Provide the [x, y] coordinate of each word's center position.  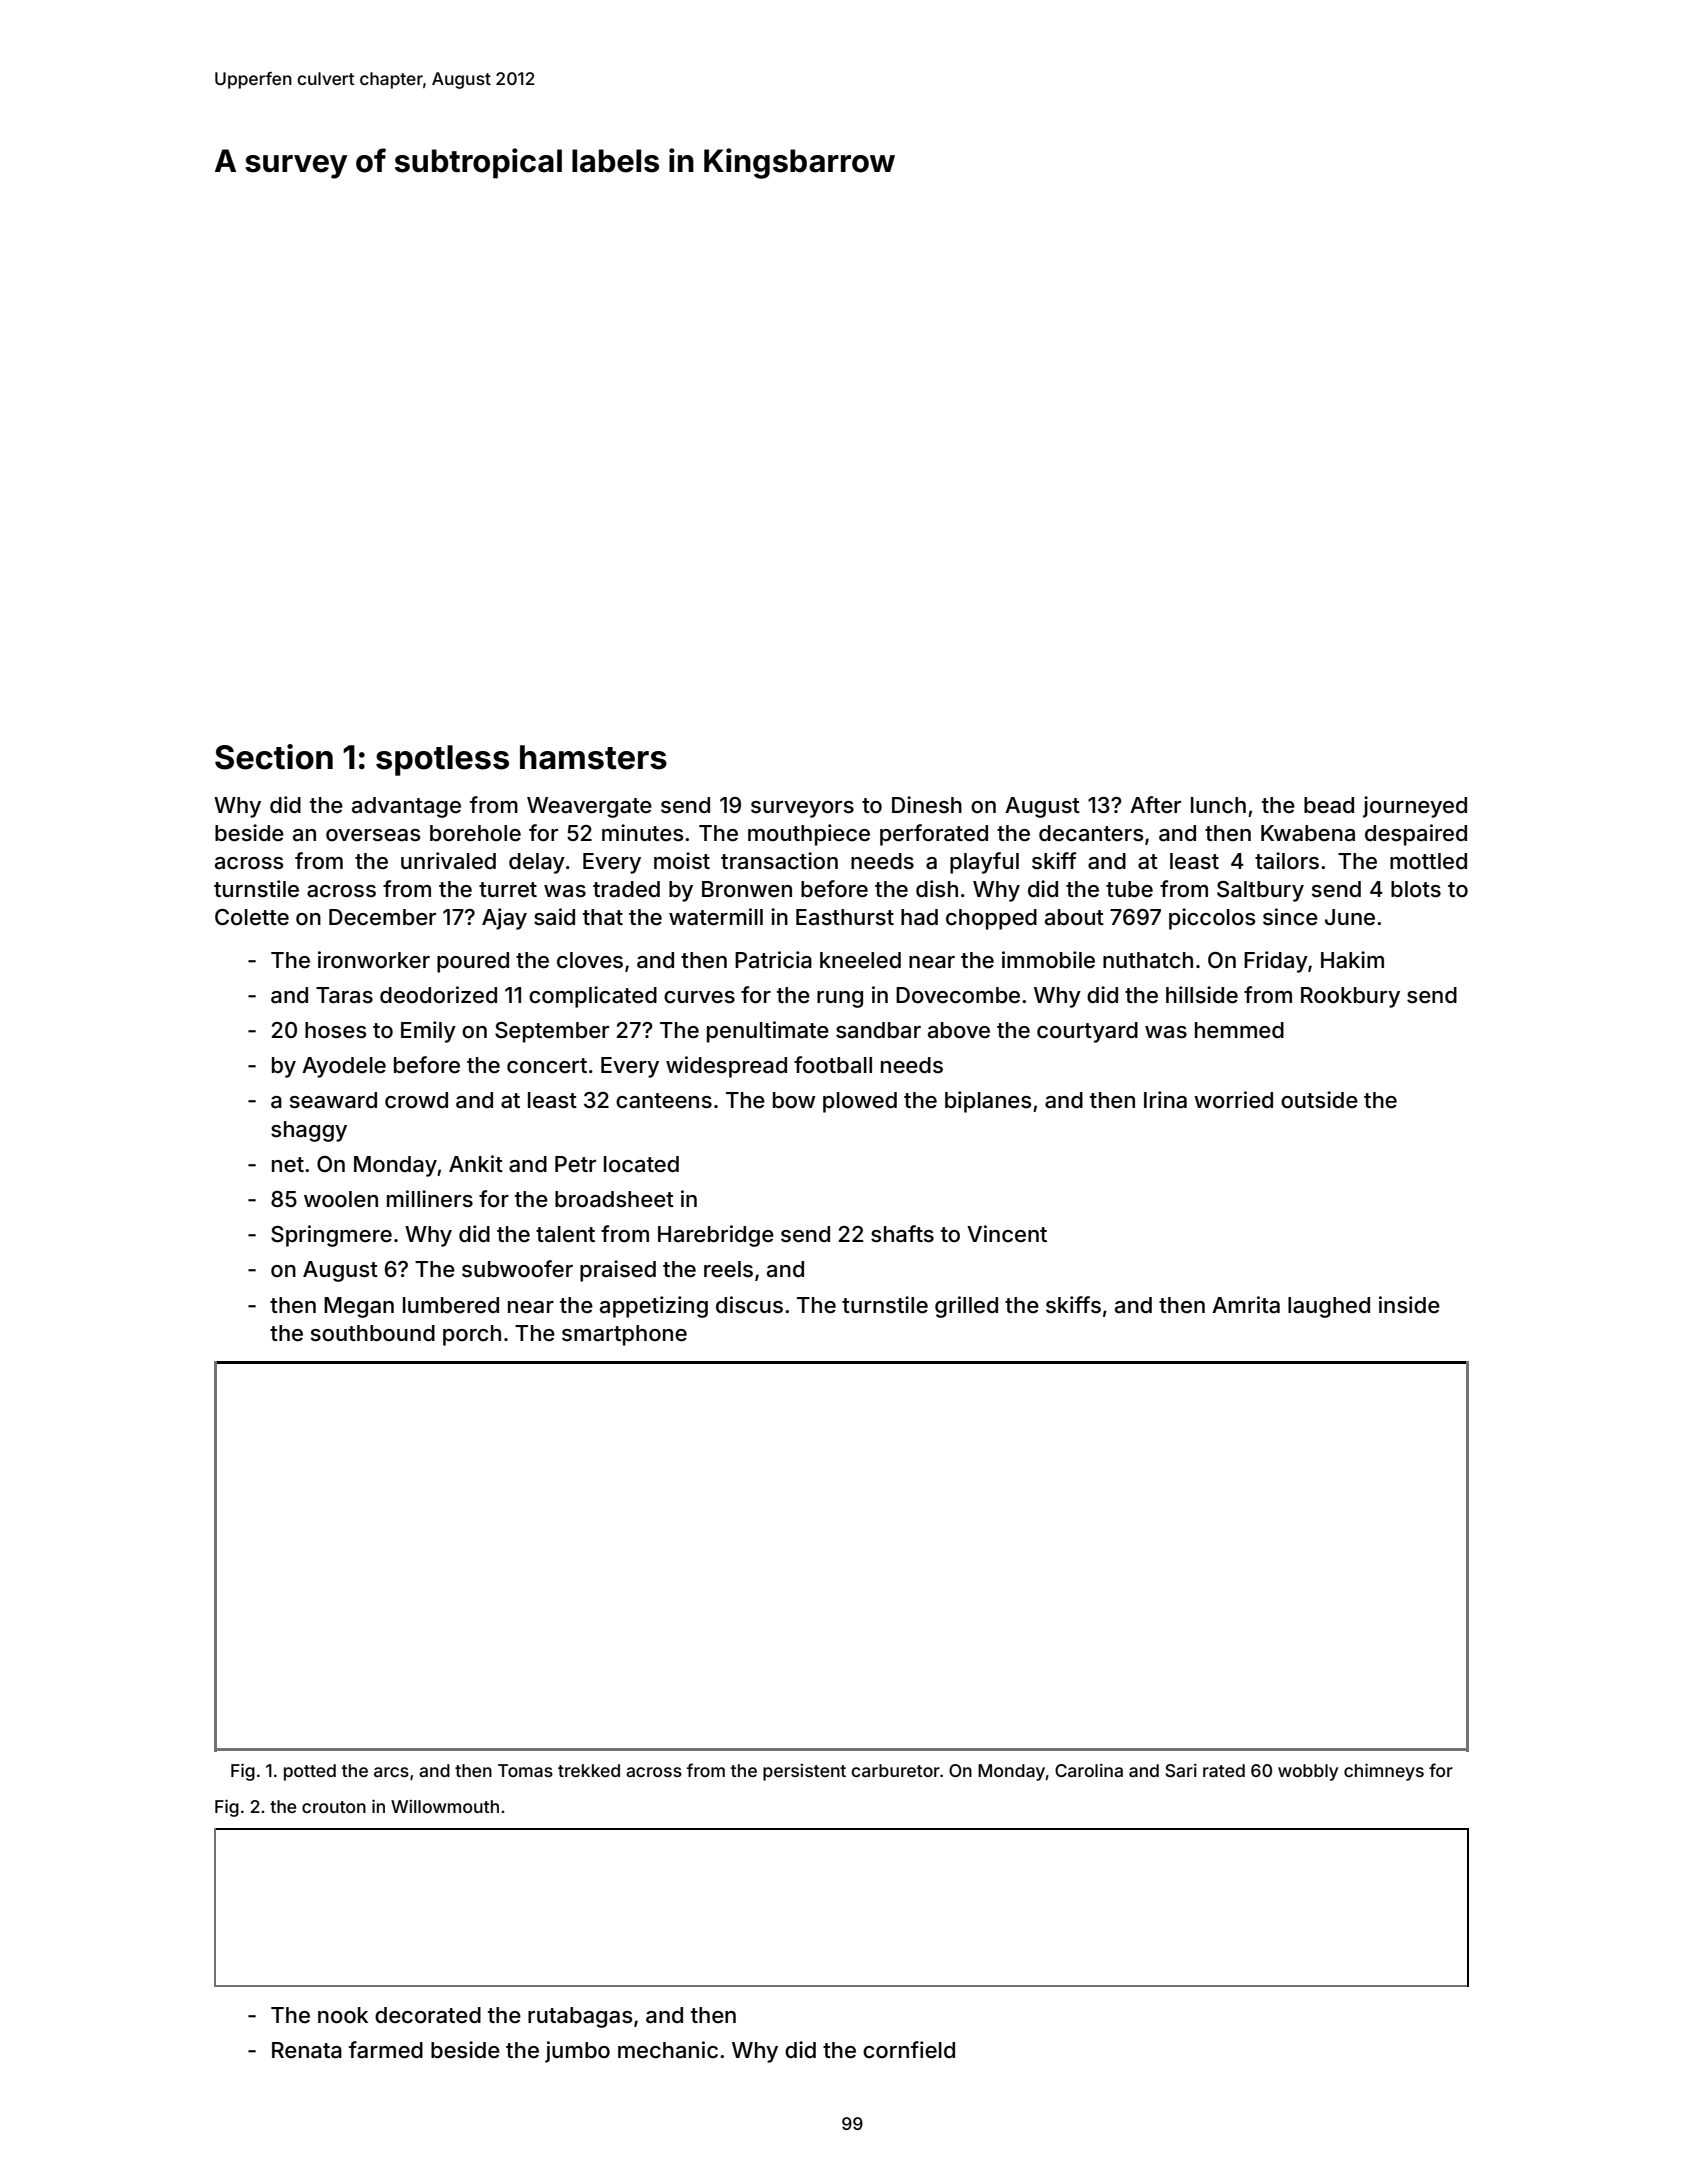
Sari [1181, 1770]
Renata [307, 2050]
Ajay [504, 919]
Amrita [1246, 1305]
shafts [902, 1234]
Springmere [331, 1236]
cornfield [909, 2050]
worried [1233, 1100]
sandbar [878, 1030]
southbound [373, 1333]
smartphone [624, 1335]
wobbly [1308, 1772]
